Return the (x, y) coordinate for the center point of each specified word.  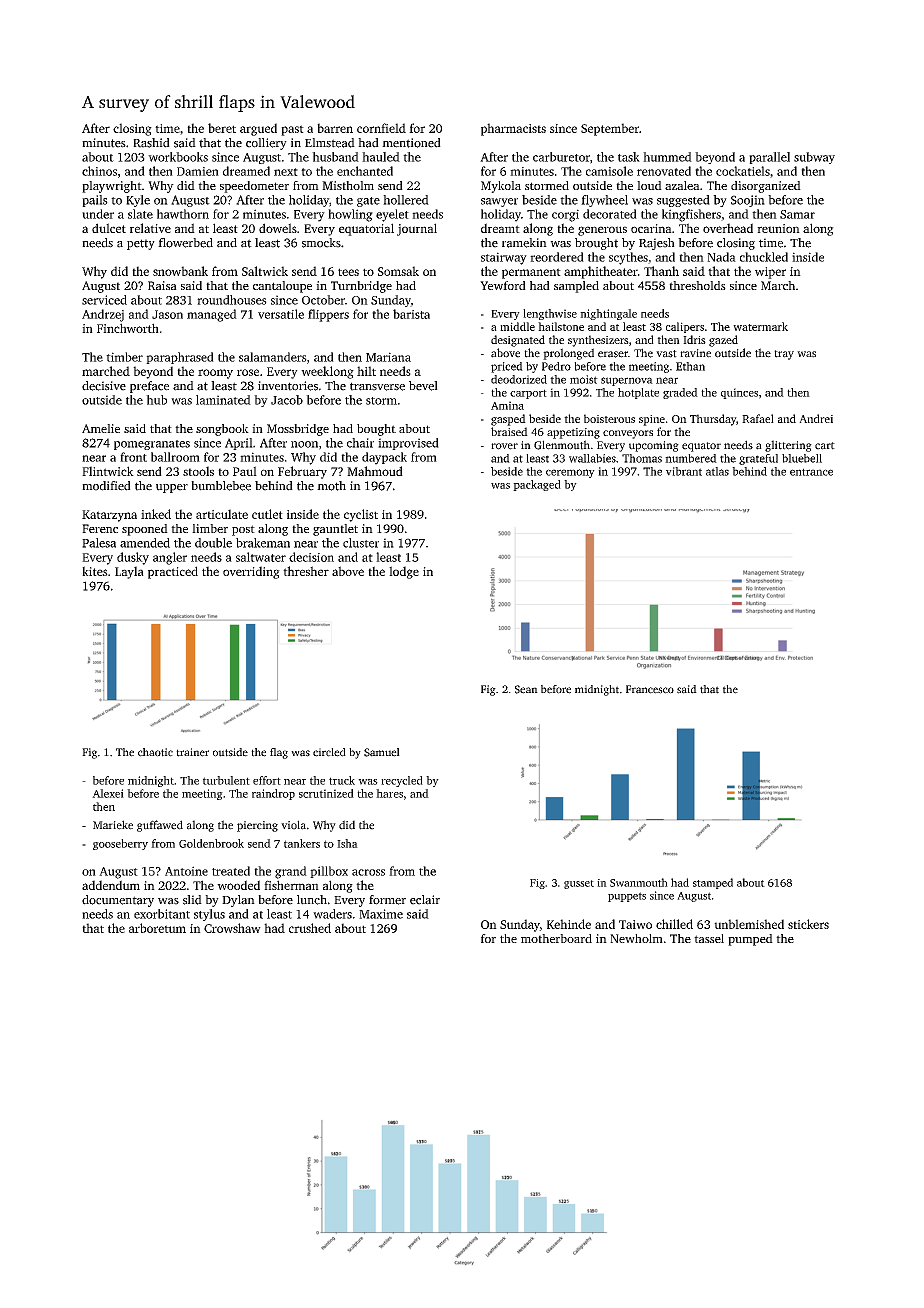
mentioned (411, 143)
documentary (118, 901)
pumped (750, 940)
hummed (667, 157)
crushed (310, 928)
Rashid (151, 143)
